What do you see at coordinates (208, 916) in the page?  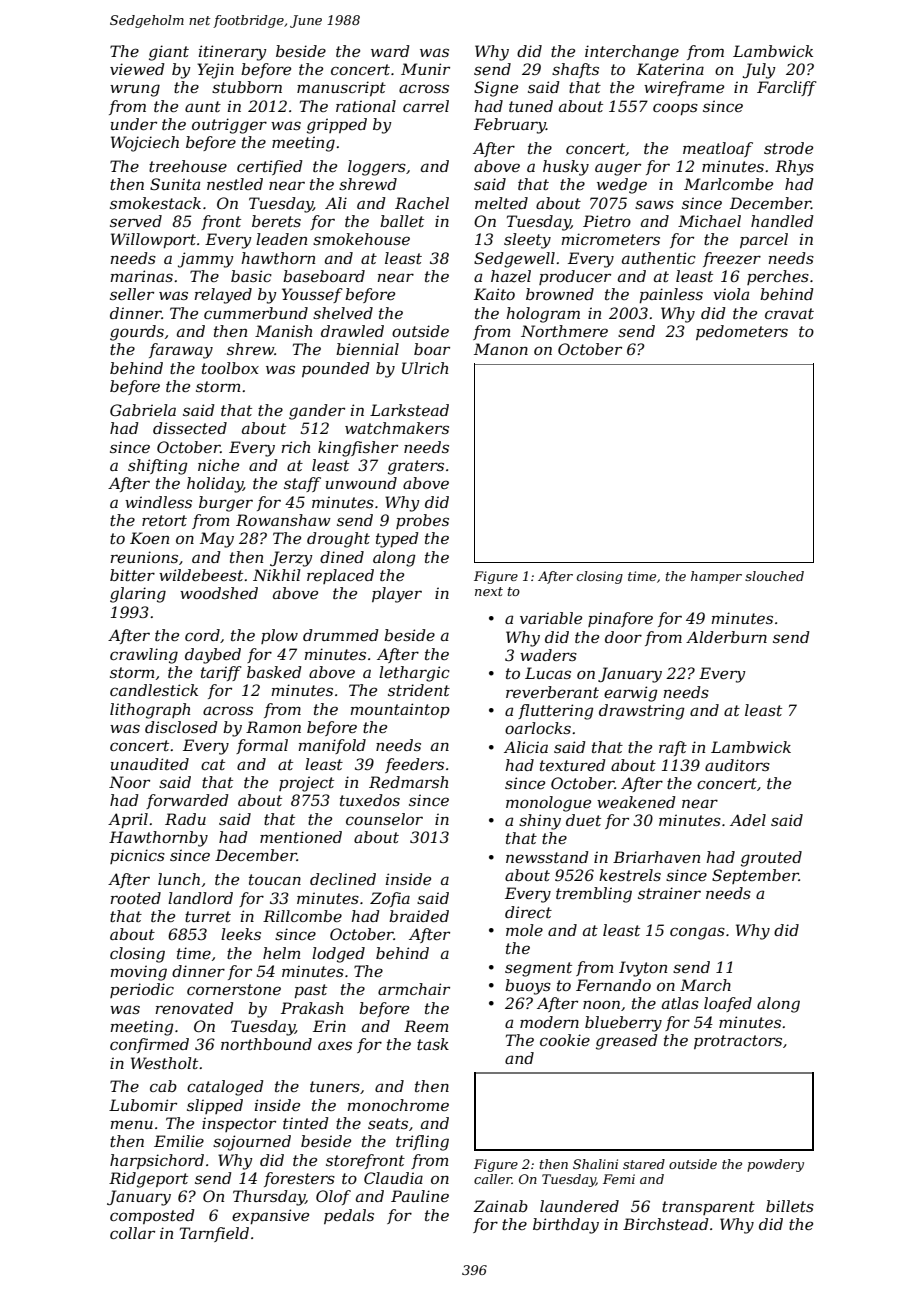 I see `turret` at bounding box center [208, 916].
